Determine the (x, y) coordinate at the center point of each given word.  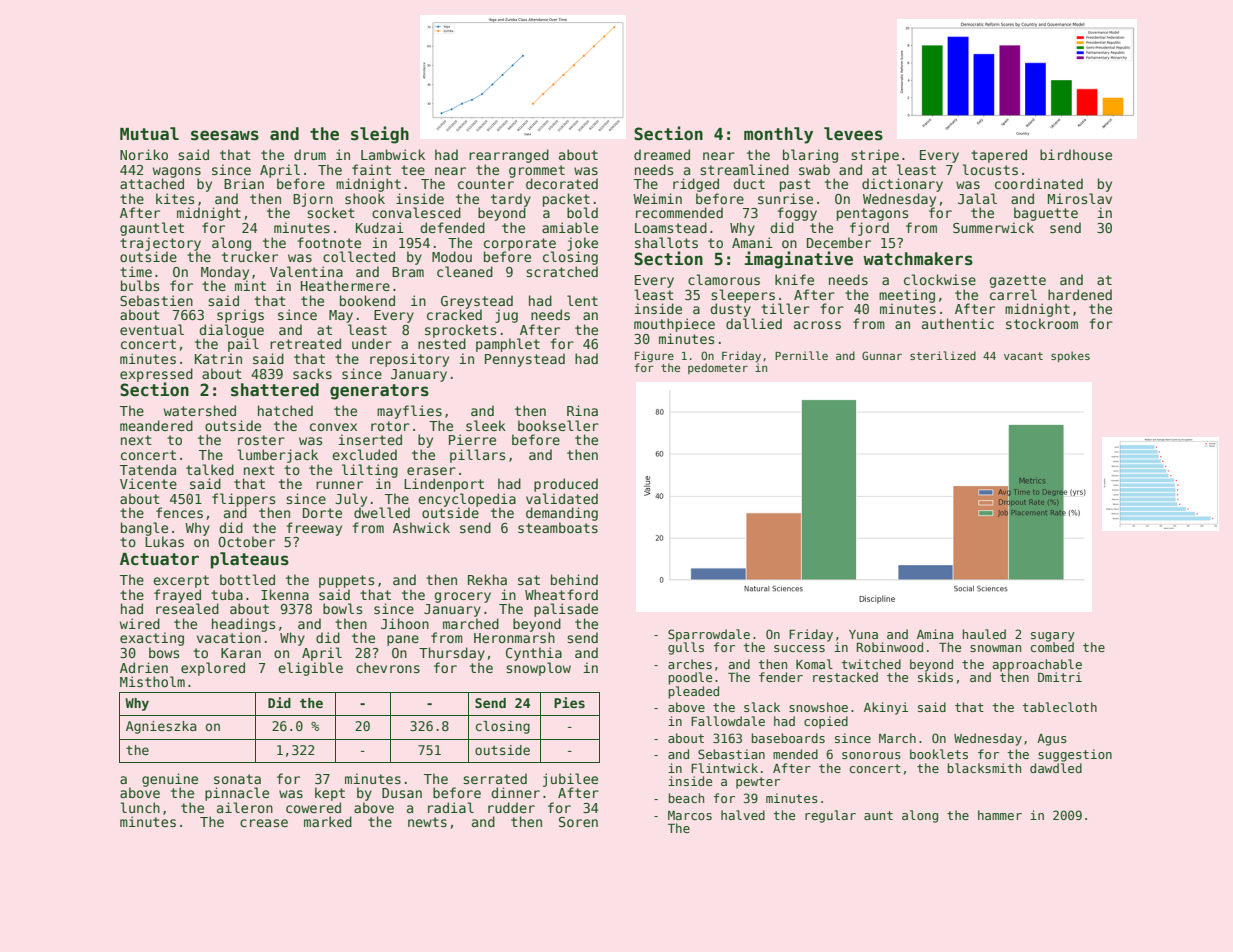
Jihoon (405, 623)
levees (853, 134)
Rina (582, 410)
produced (566, 485)
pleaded (693, 692)
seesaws (225, 135)
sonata (237, 779)
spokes (1070, 356)
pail (243, 345)
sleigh (380, 135)
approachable (1037, 665)
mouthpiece (674, 325)
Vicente (148, 483)
